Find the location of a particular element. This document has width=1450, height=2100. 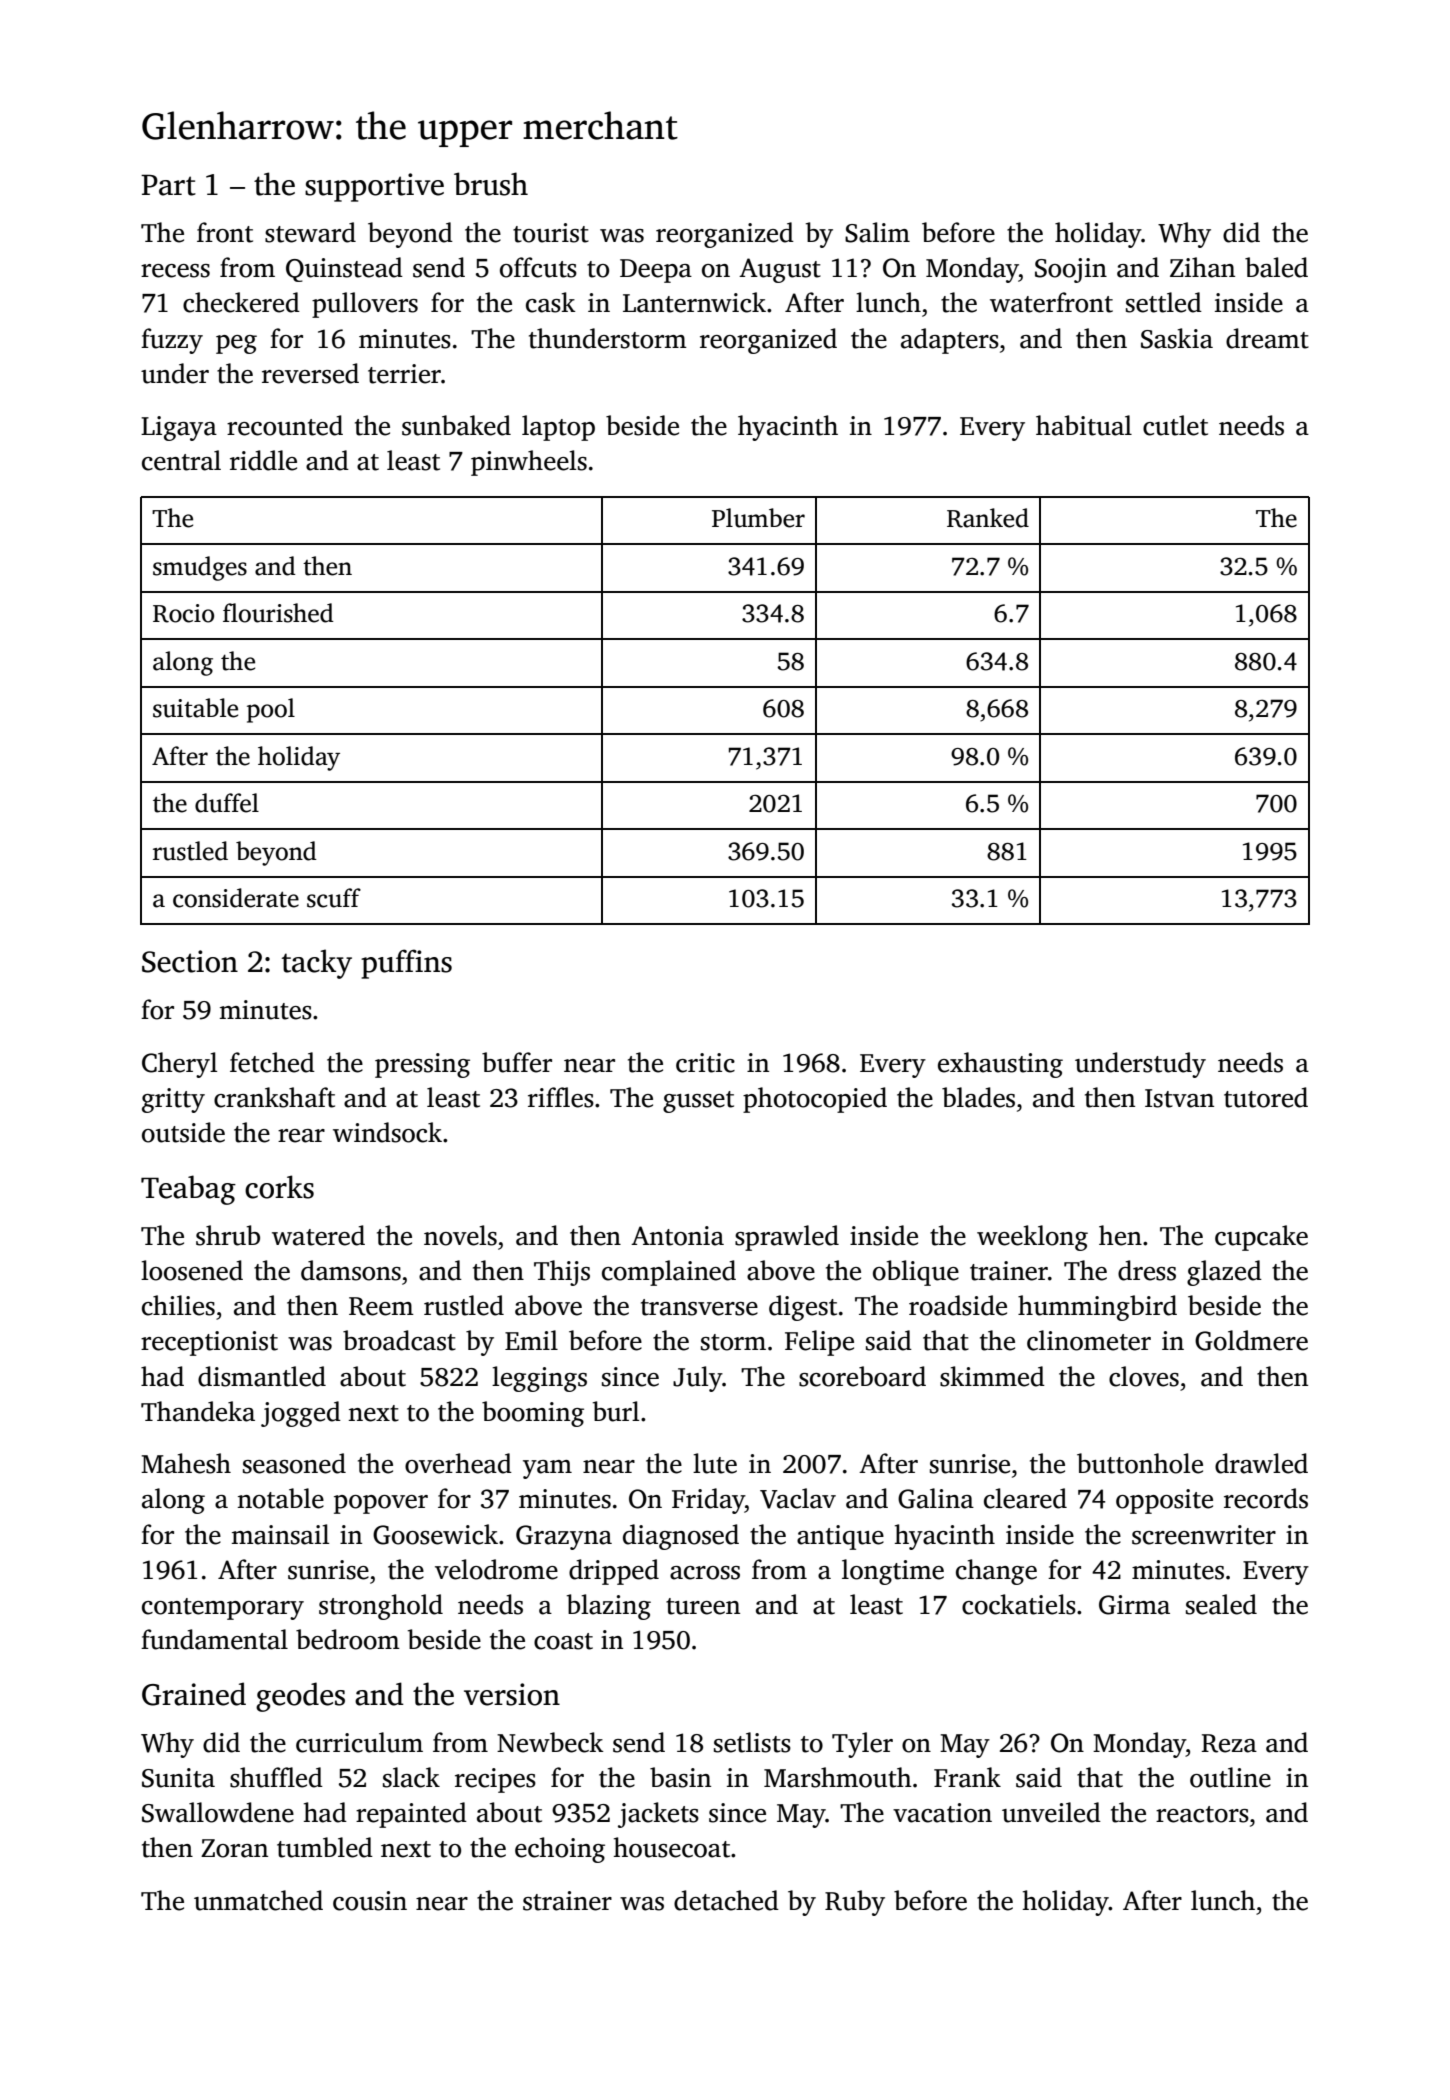

Lanternwick is located at coordinates (694, 302).
